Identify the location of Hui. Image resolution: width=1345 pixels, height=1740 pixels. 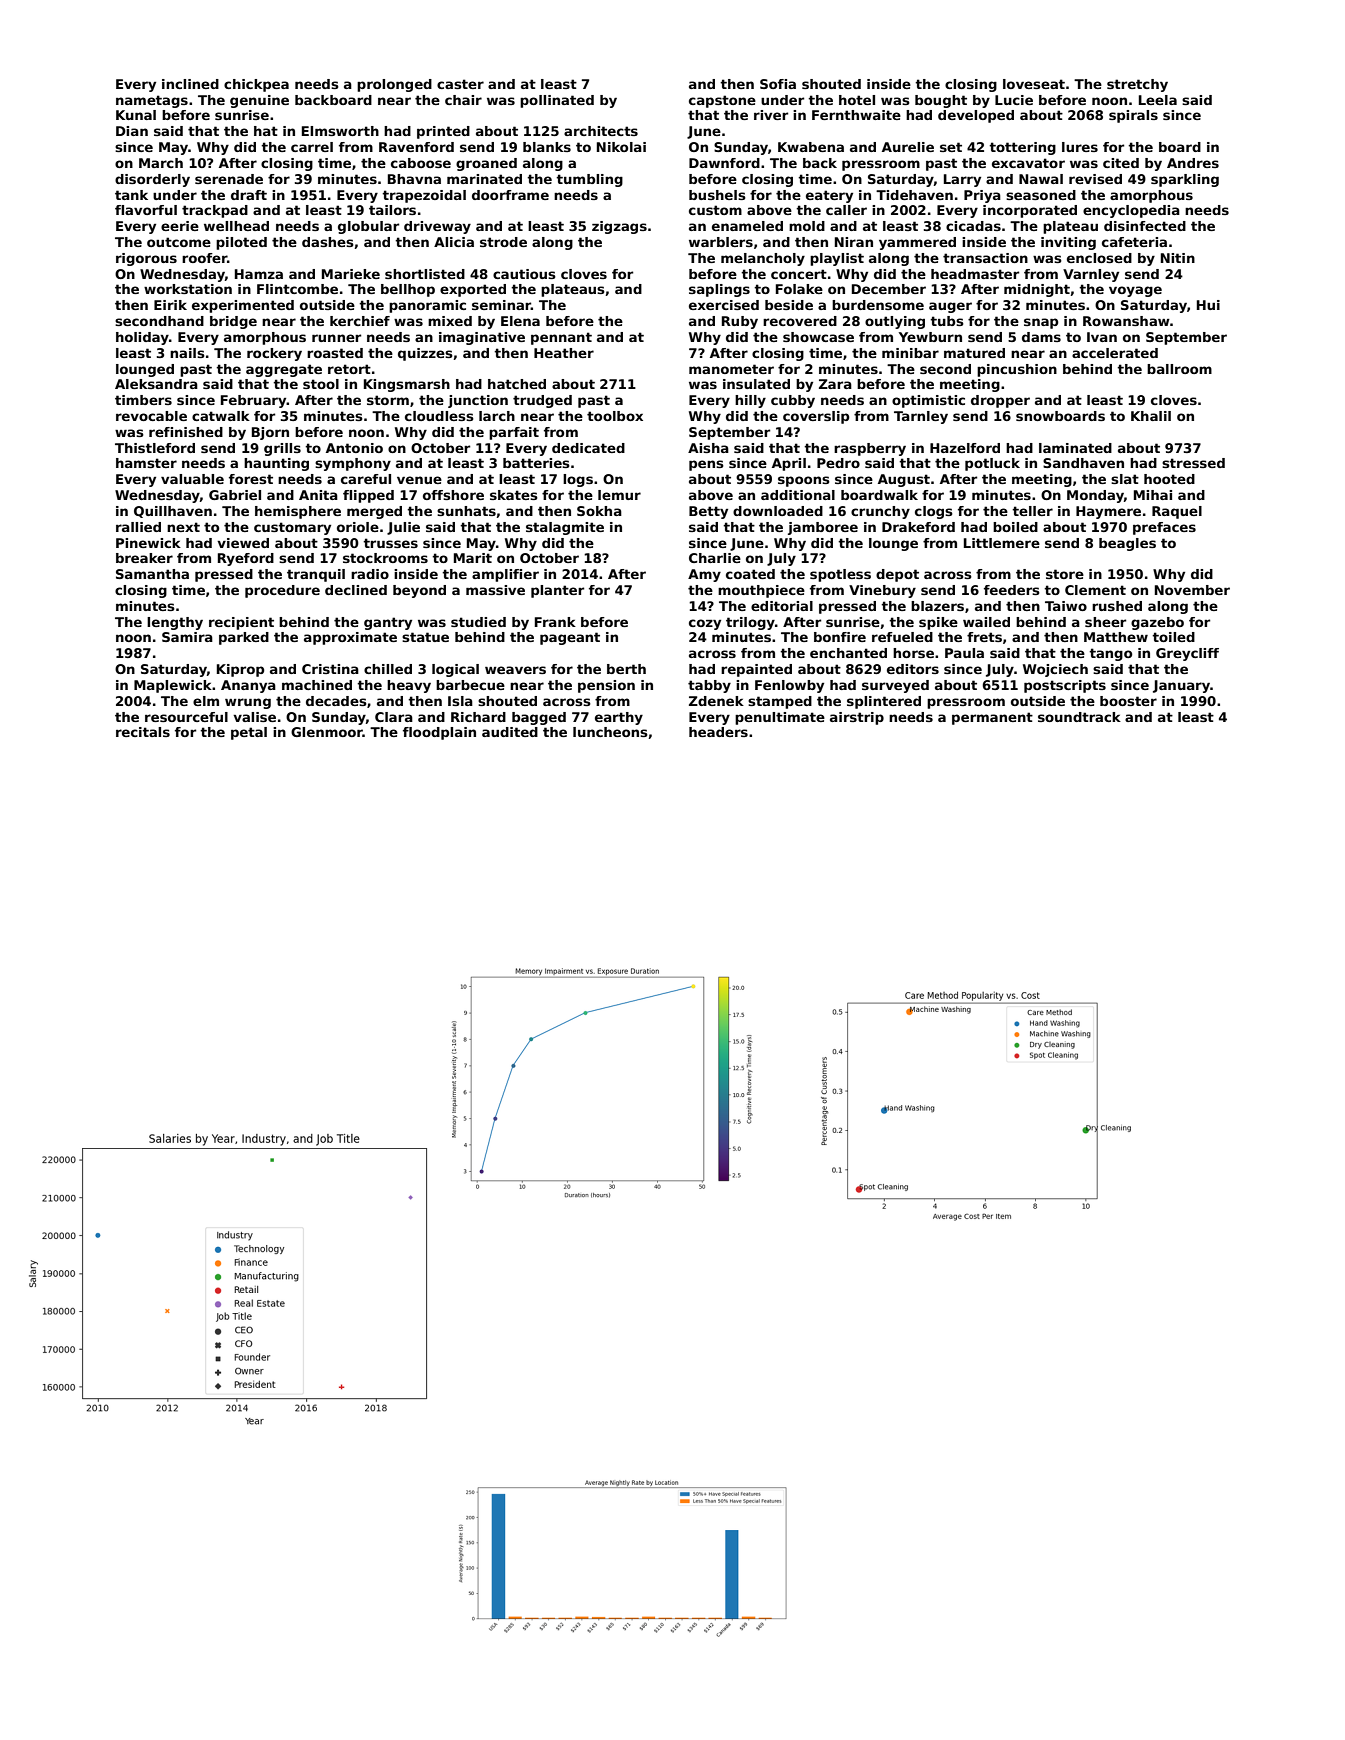
(1208, 305).
